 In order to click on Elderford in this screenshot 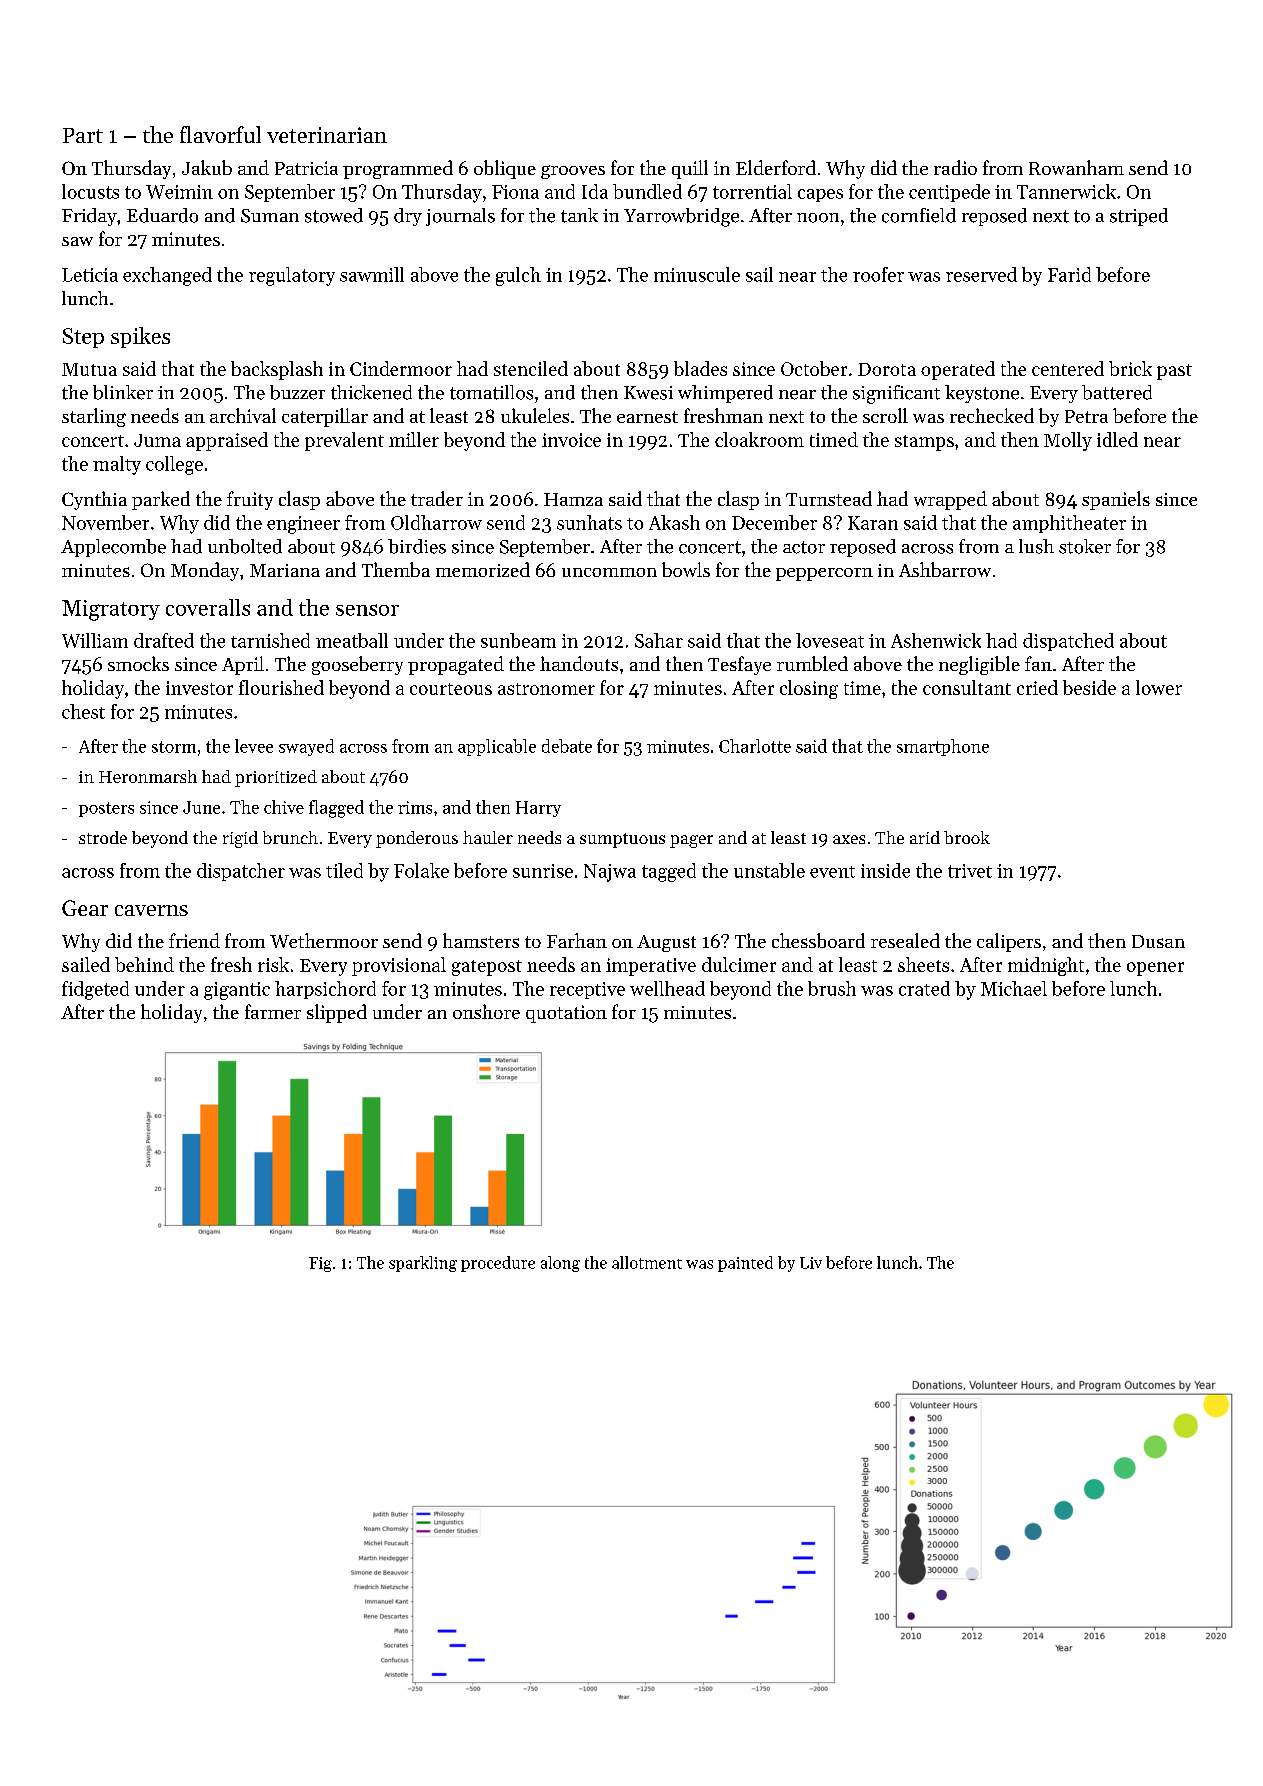, I will do `click(776, 167)`.
